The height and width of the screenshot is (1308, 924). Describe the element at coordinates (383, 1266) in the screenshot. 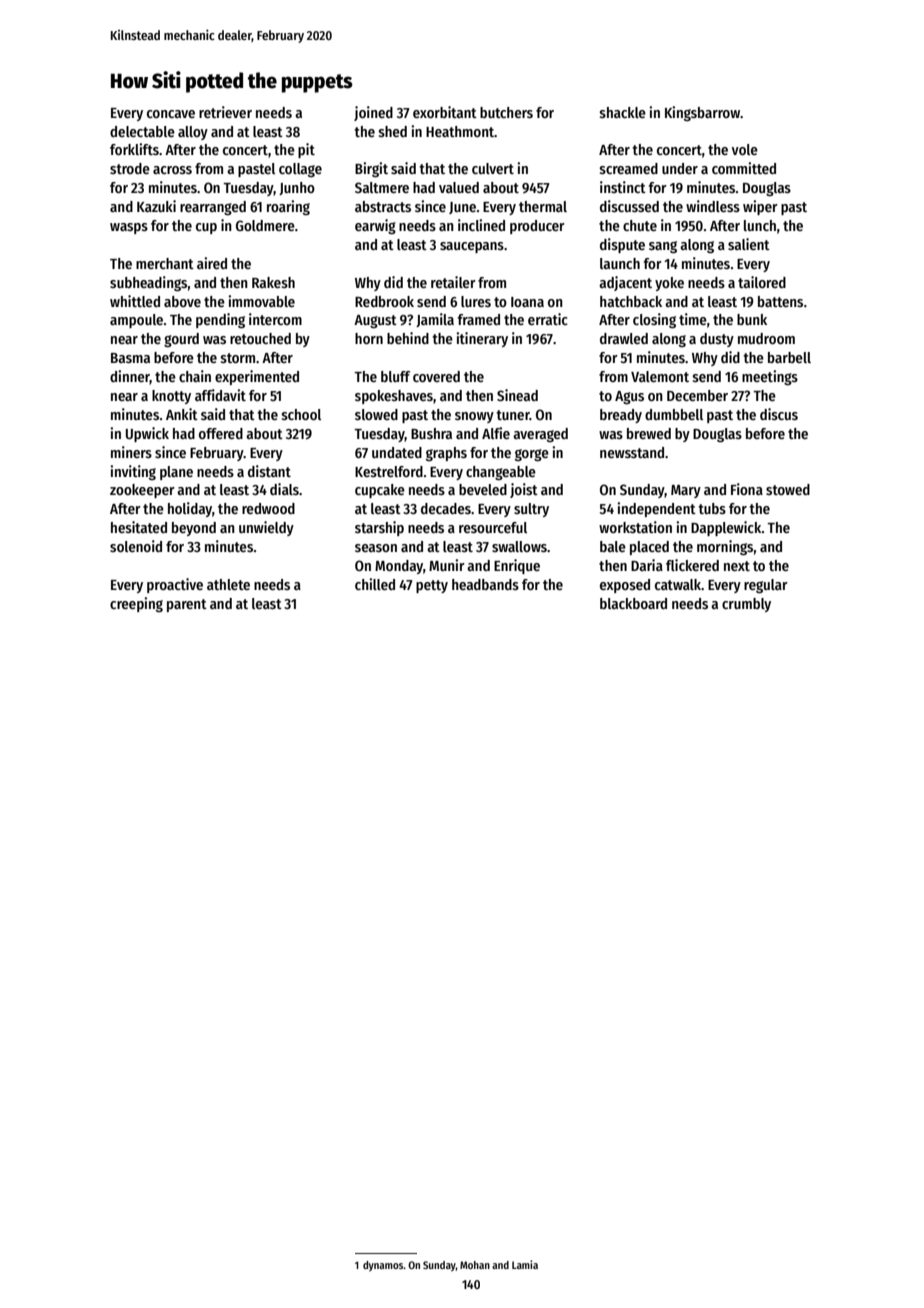

I see `dynamos` at that location.
